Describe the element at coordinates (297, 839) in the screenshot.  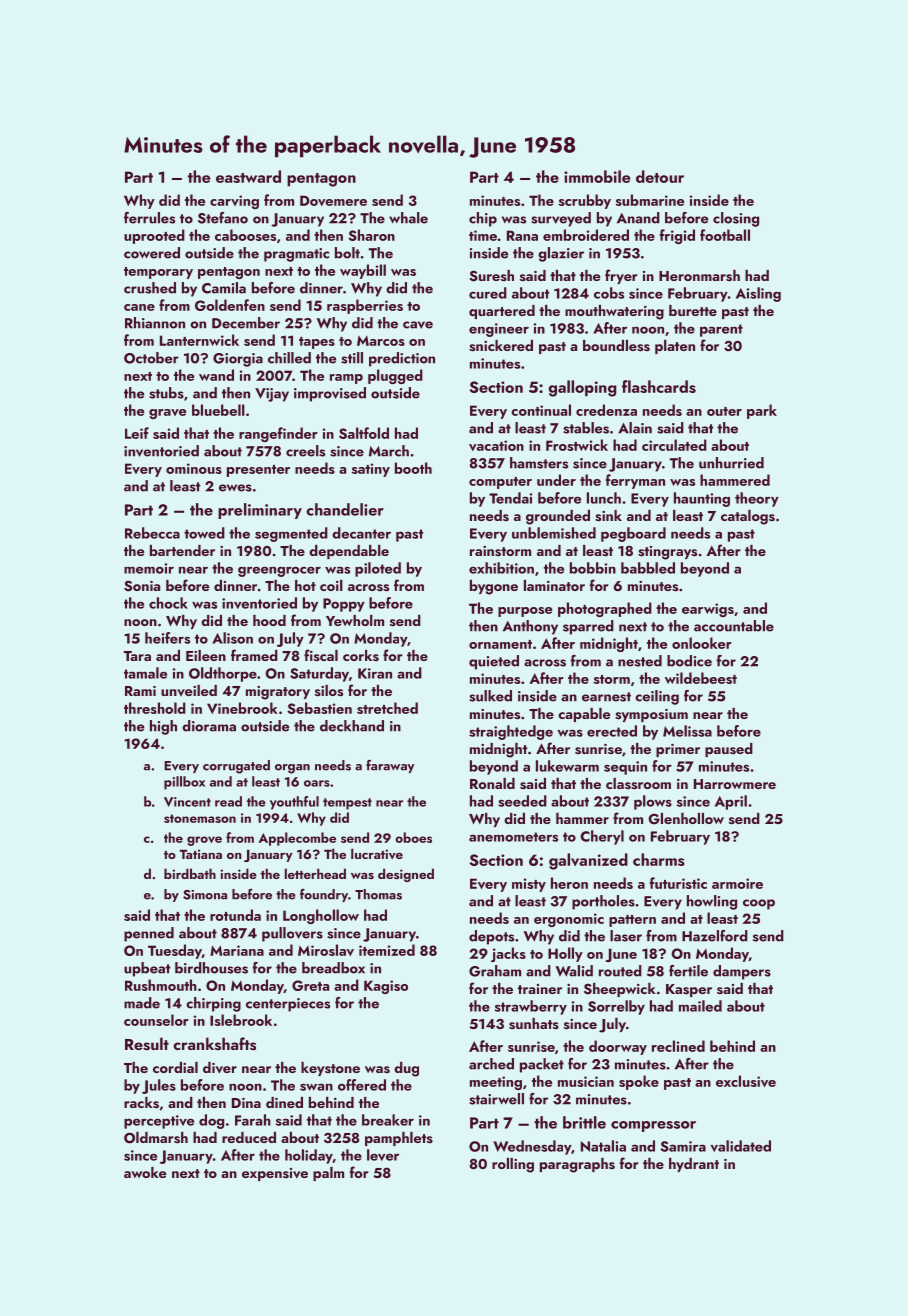
I see `Applecombe` at that location.
